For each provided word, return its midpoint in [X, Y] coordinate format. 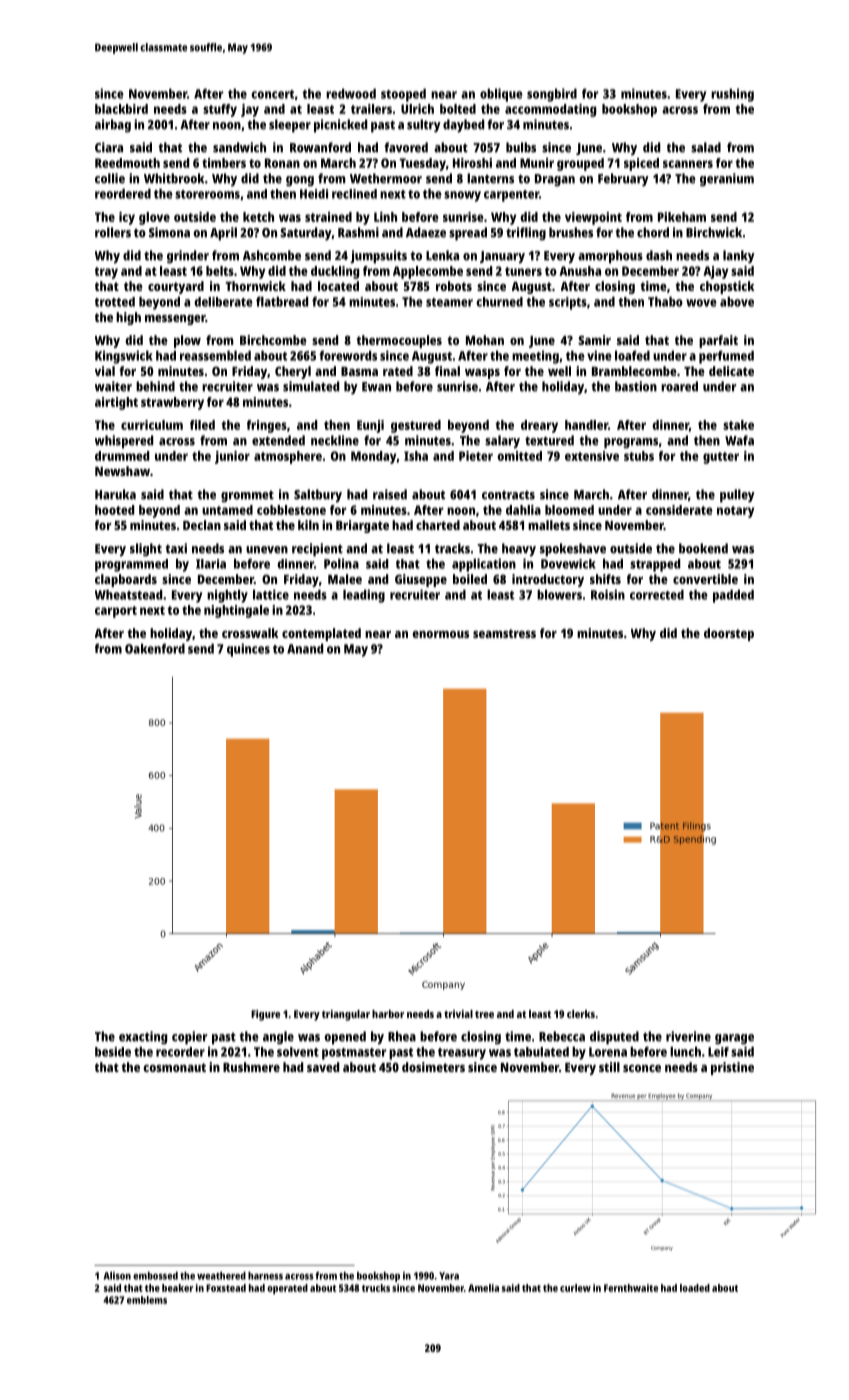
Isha [416, 456]
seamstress [504, 633]
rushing [732, 95]
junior [232, 457]
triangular [346, 1015]
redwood [351, 93]
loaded [695, 1288]
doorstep [729, 634]
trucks [376, 1288]
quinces [248, 650]
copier [189, 1038]
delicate [731, 371]
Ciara [109, 147]
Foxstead [226, 1288]
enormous [440, 634]
